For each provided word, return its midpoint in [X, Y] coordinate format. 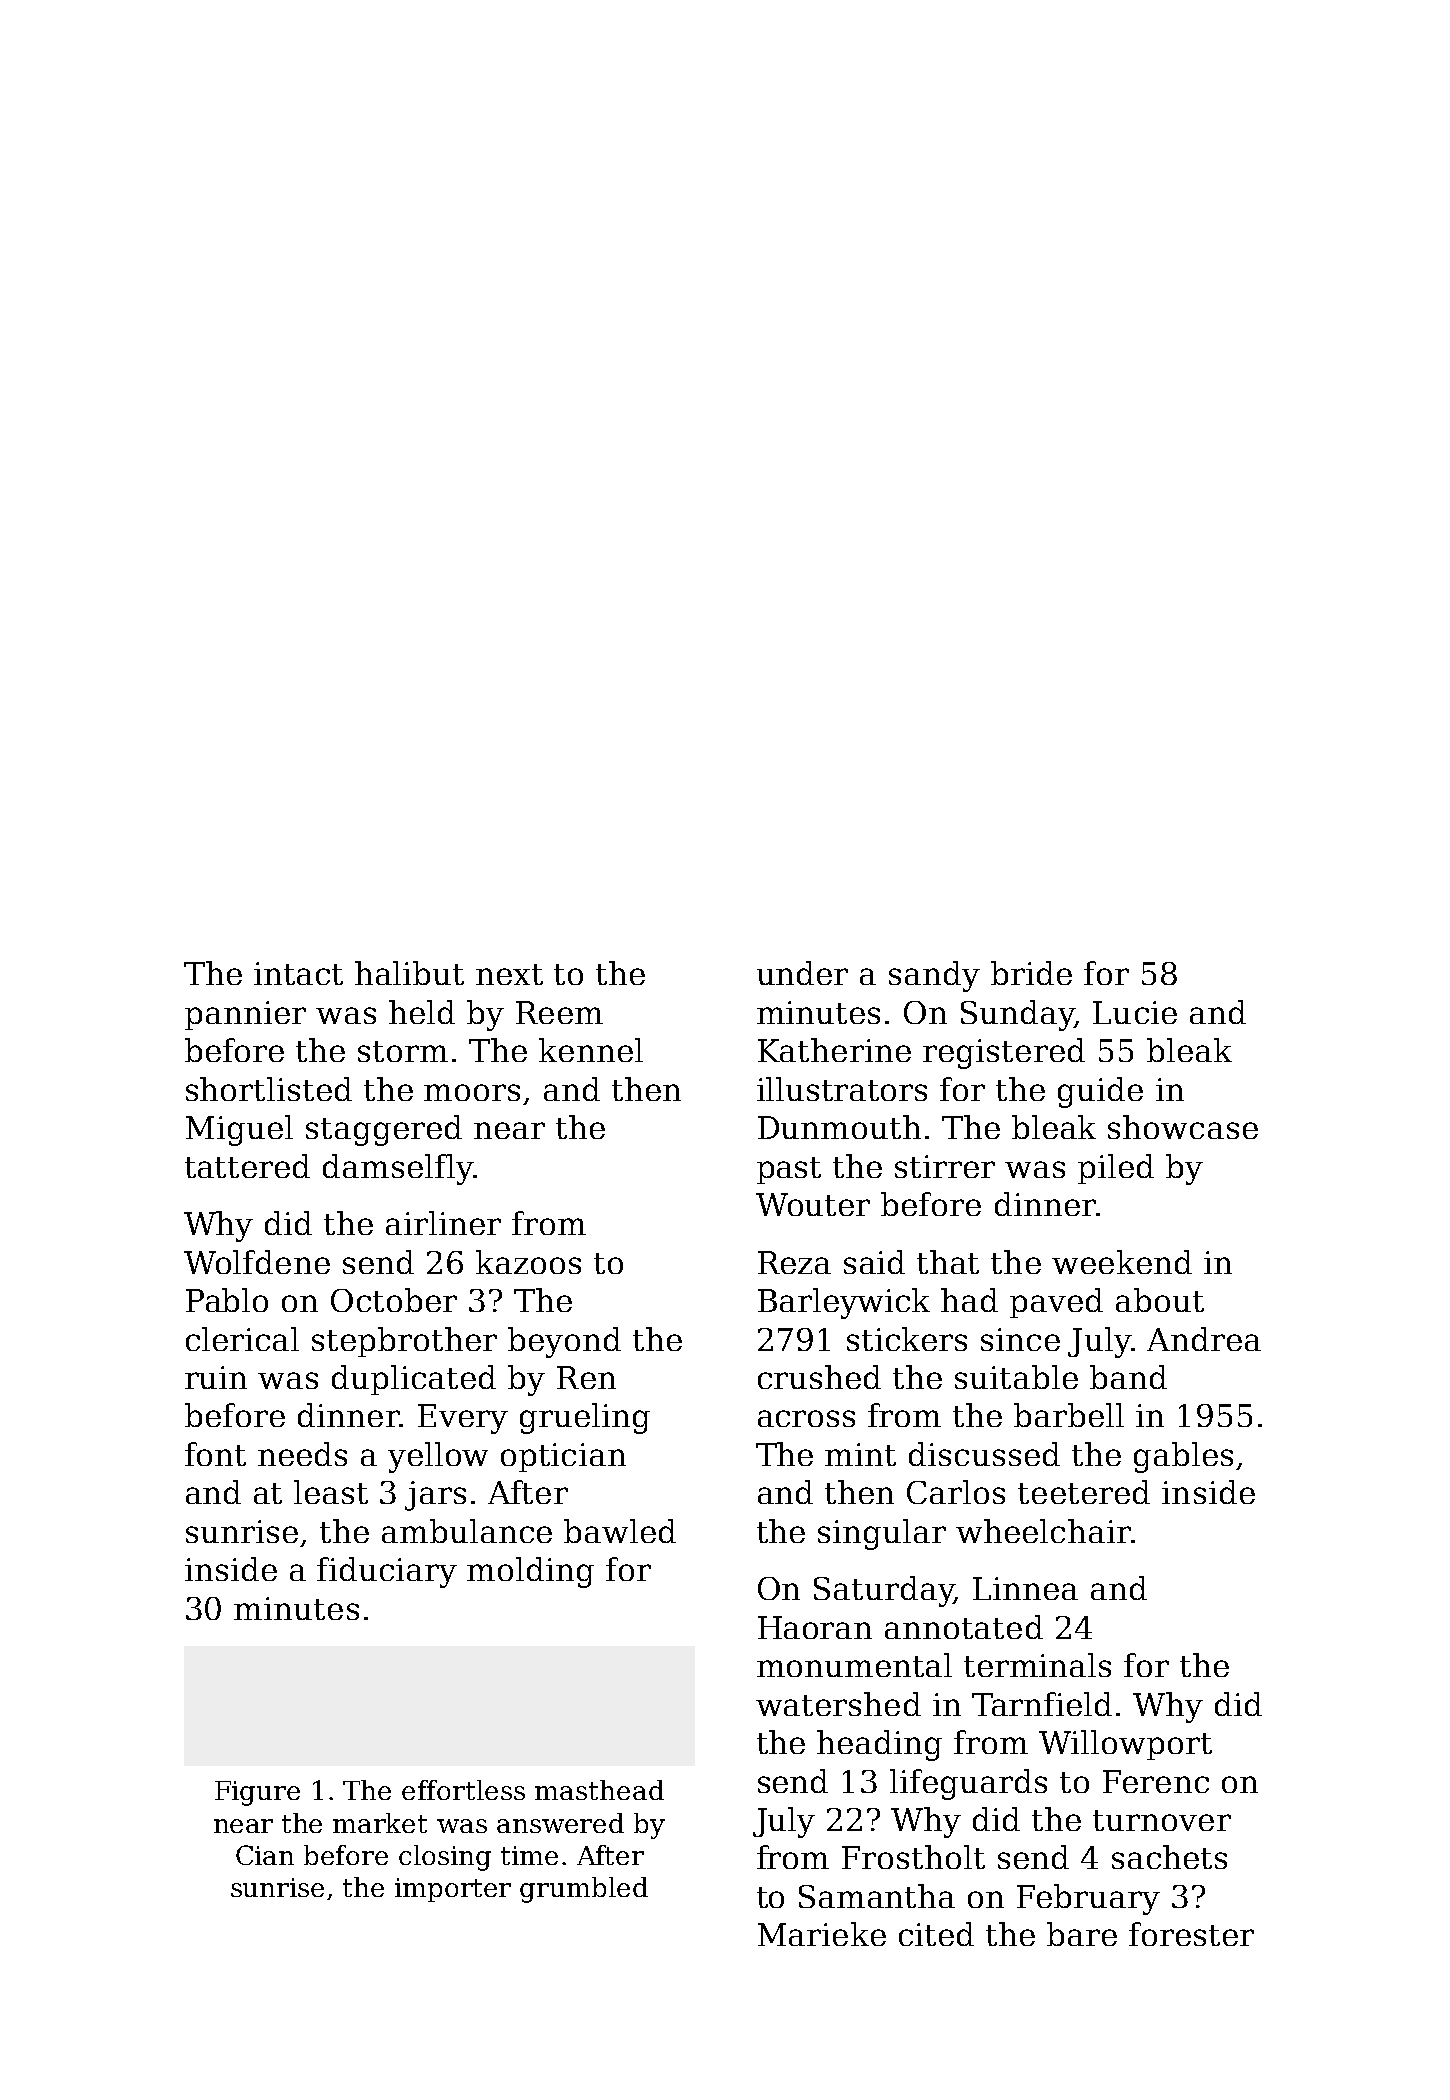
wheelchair [1043, 1531]
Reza [794, 1262]
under [802, 973]
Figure [257, 1793]
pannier [245, 1015]
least [331, 1492]
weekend [1122, 1262]
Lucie [1135, 1012]
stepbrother [404, 1342]
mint [860, 1454]
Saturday [884, 1591]
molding [530, 1572]
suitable [1016, 1377]
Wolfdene [257, 1262]
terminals [1037, 1665]
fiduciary [387, 1572]
